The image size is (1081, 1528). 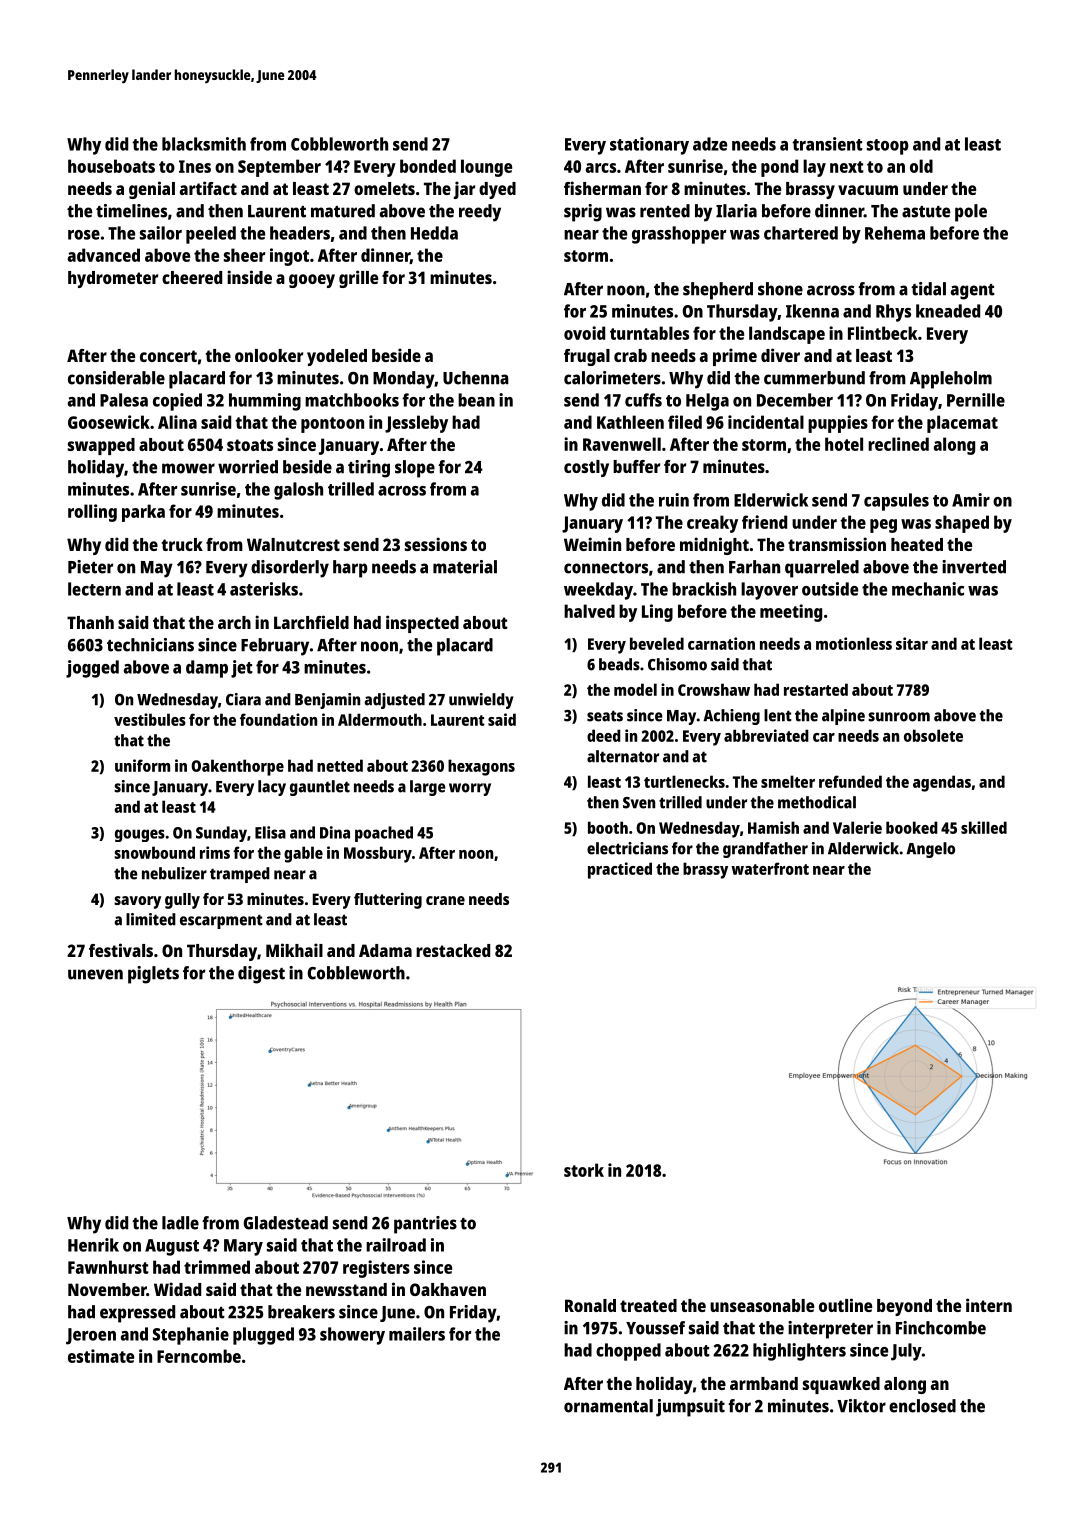 What do you see at coordinates (486, 168) in the image?
I see `lounge` at bounding box center [486, 168].
